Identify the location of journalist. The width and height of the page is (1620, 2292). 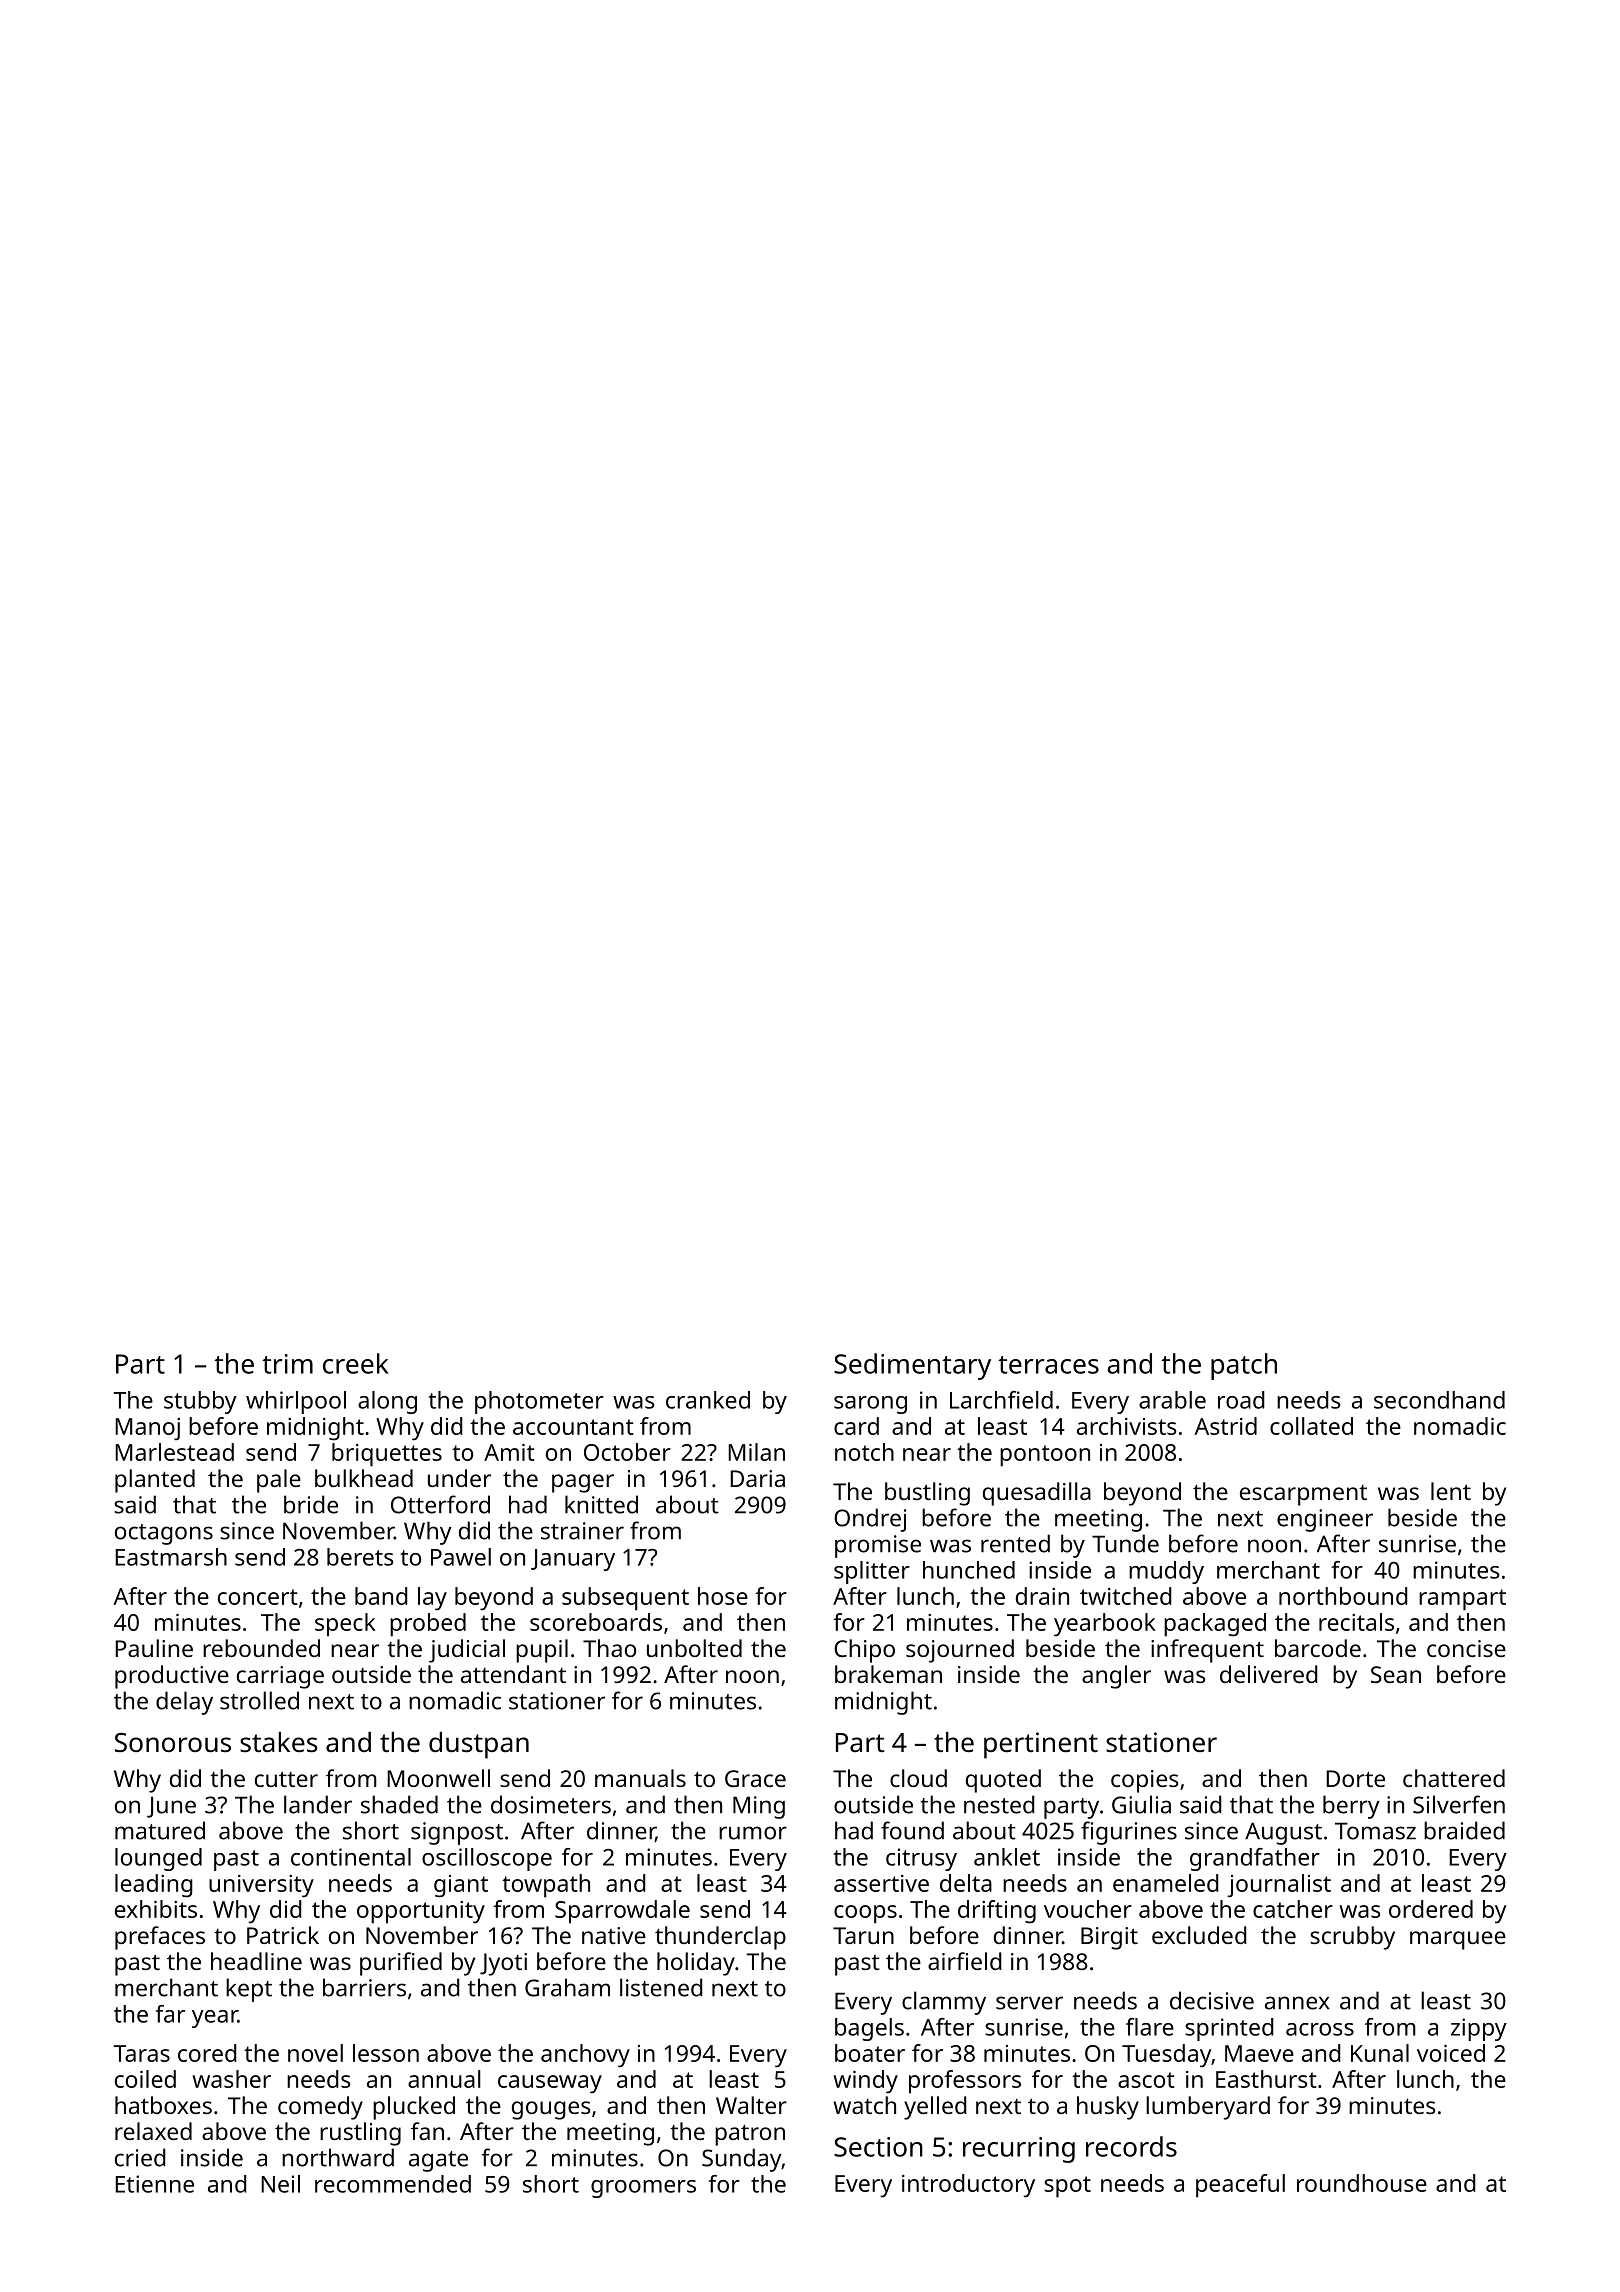
(1279, 1886).
